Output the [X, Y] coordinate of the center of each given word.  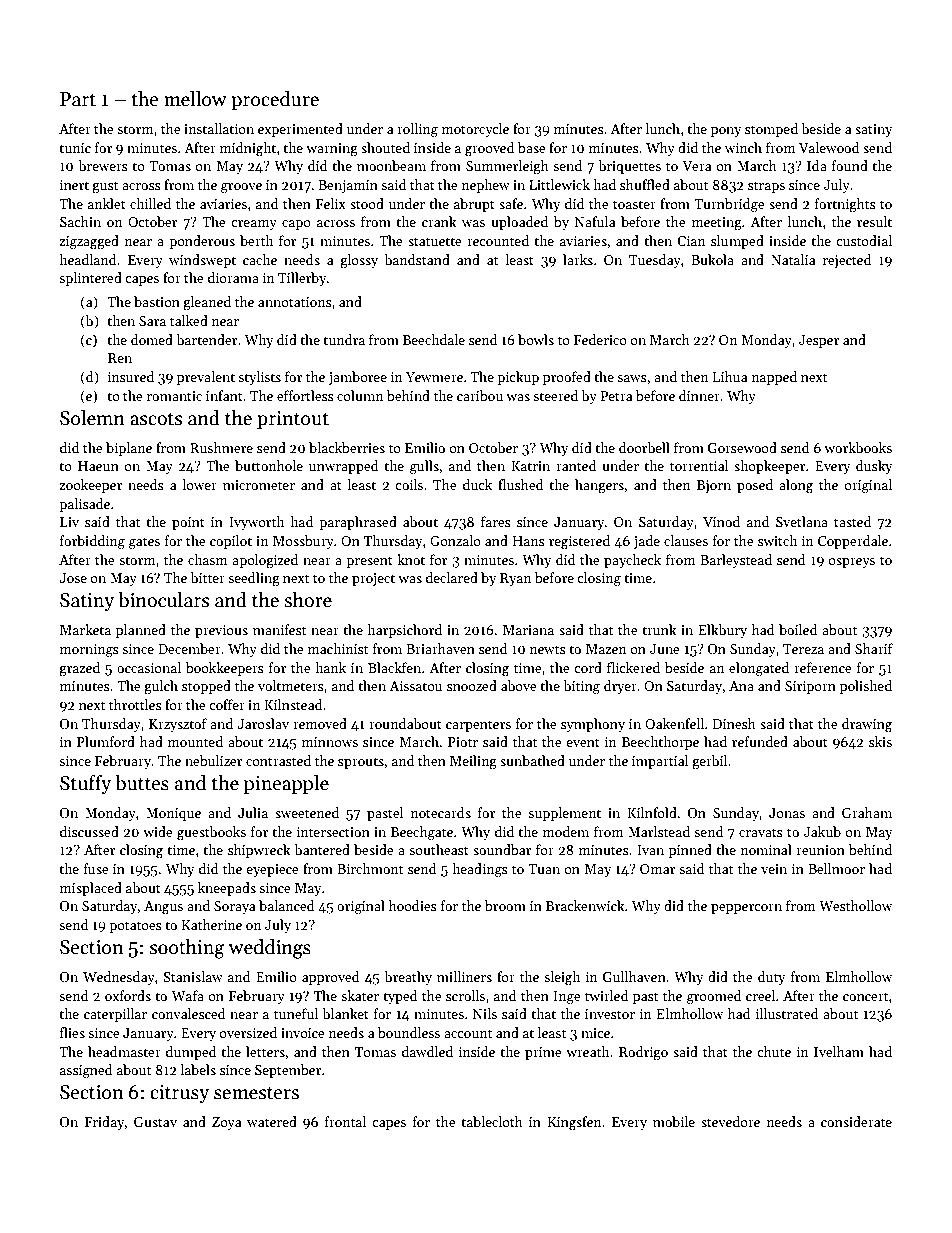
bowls [536, 339]
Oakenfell [674, 723]
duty [772, 978]
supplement [564, 814]
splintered [90, 279]
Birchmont [370, 868]
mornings [89, 651]
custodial [864, 240]
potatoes [135, 927]
